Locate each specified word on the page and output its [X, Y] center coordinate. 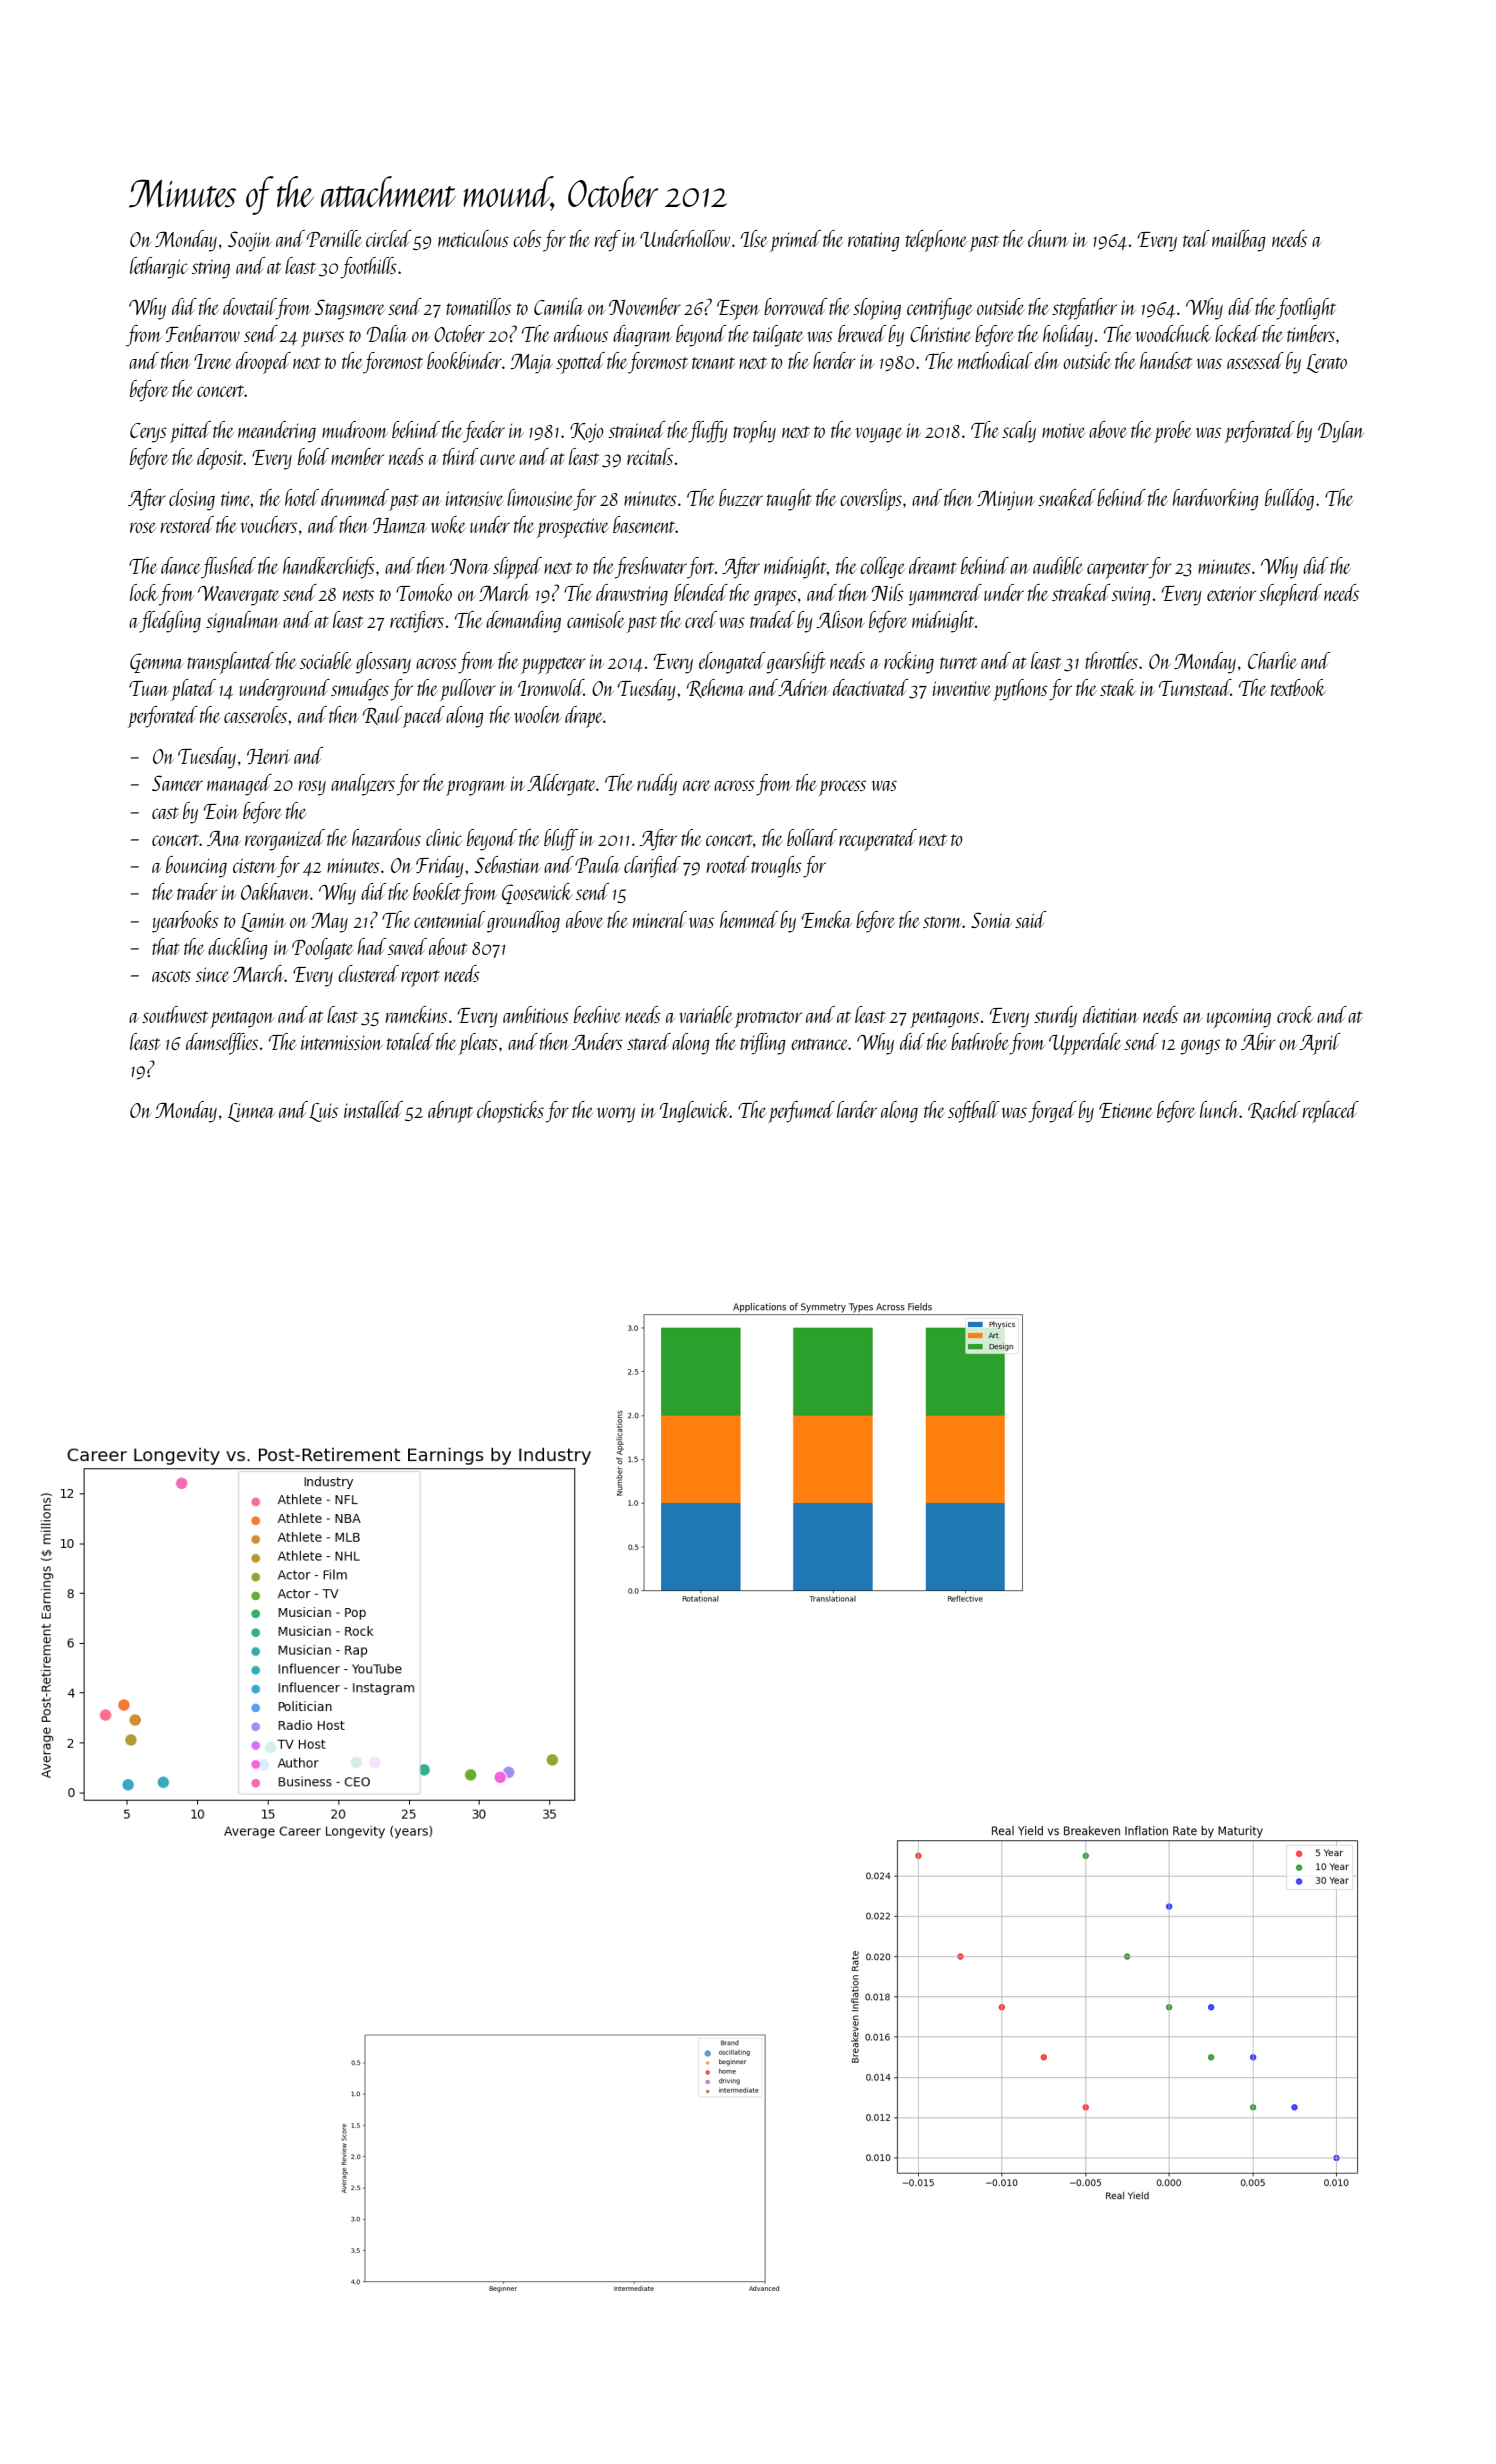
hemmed [749, 919]
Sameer [177, 783]
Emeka [827, 919]
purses [322, 339]
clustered [368, 973]
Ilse [754, 238]
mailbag [1239, 241]
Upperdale [1085, 1044]
